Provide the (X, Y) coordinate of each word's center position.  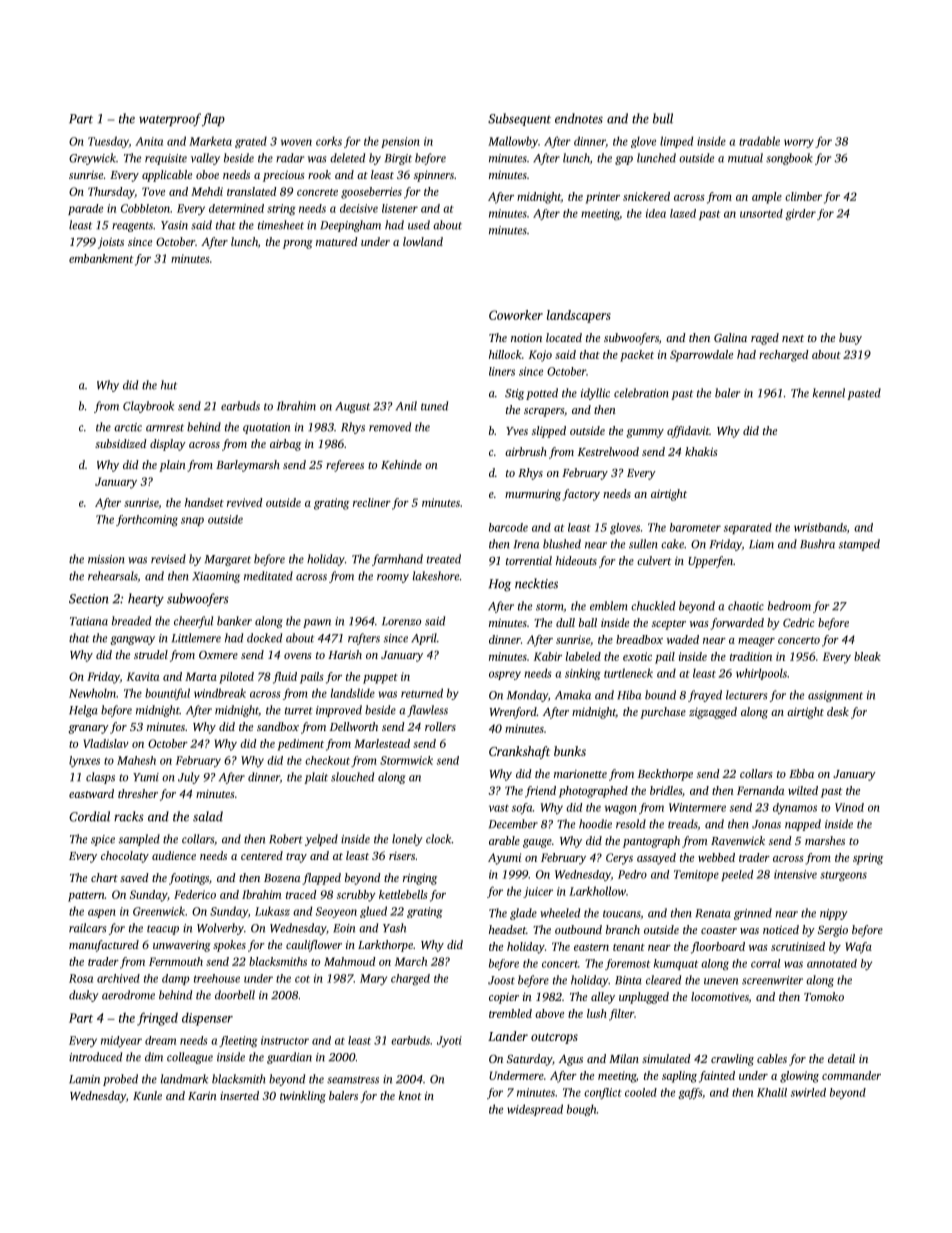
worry (799, 143)
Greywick (92, 159)
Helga (83, 711)
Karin (202, 1095)
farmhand (397, 560)
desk (838, 711)
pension (400, 142)
